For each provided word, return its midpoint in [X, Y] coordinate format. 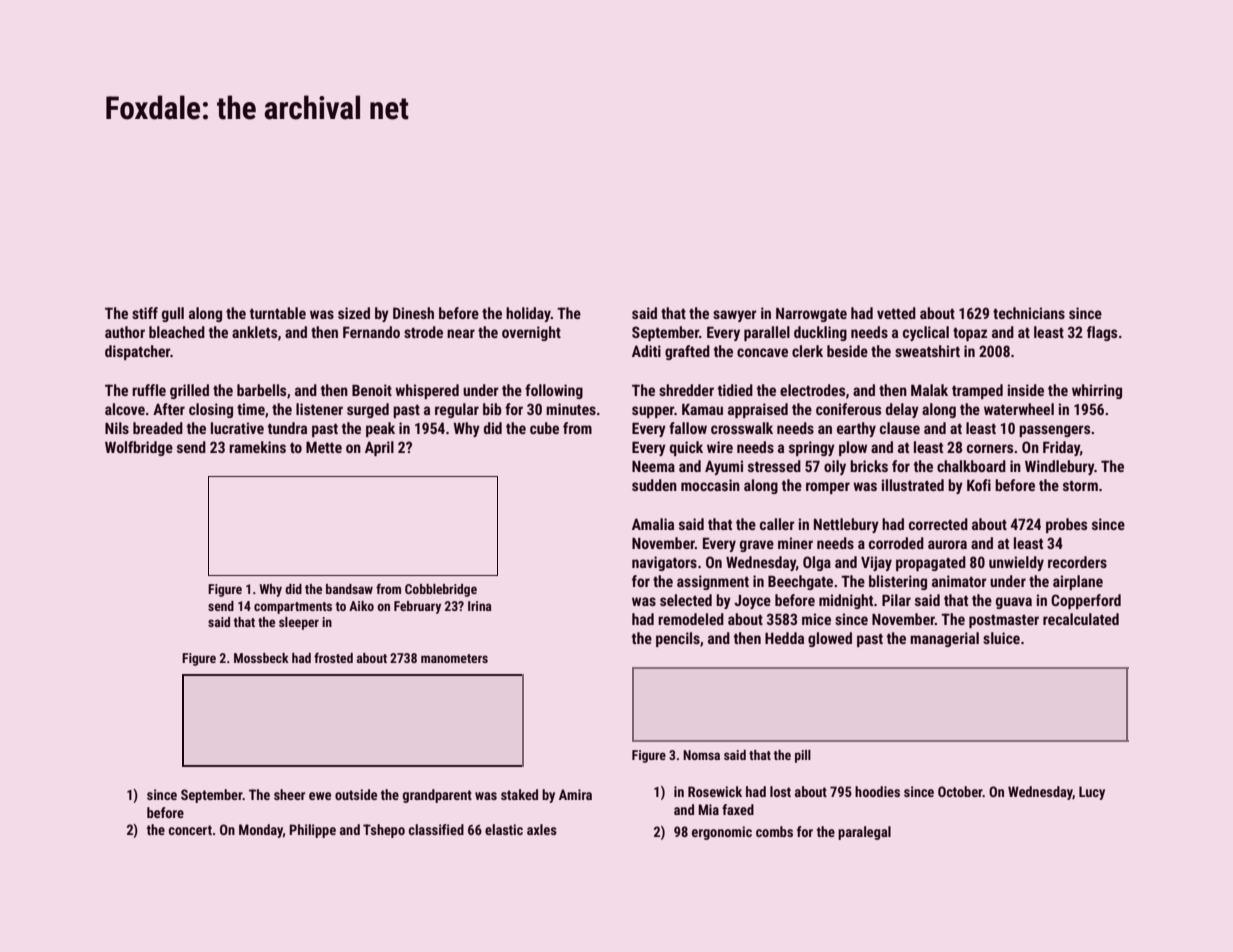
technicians [1029, 313]
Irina [480, 606]
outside [356, 794]
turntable [278, 313]
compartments [293, 608]
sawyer [735, 316]
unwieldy [1016, 563]
